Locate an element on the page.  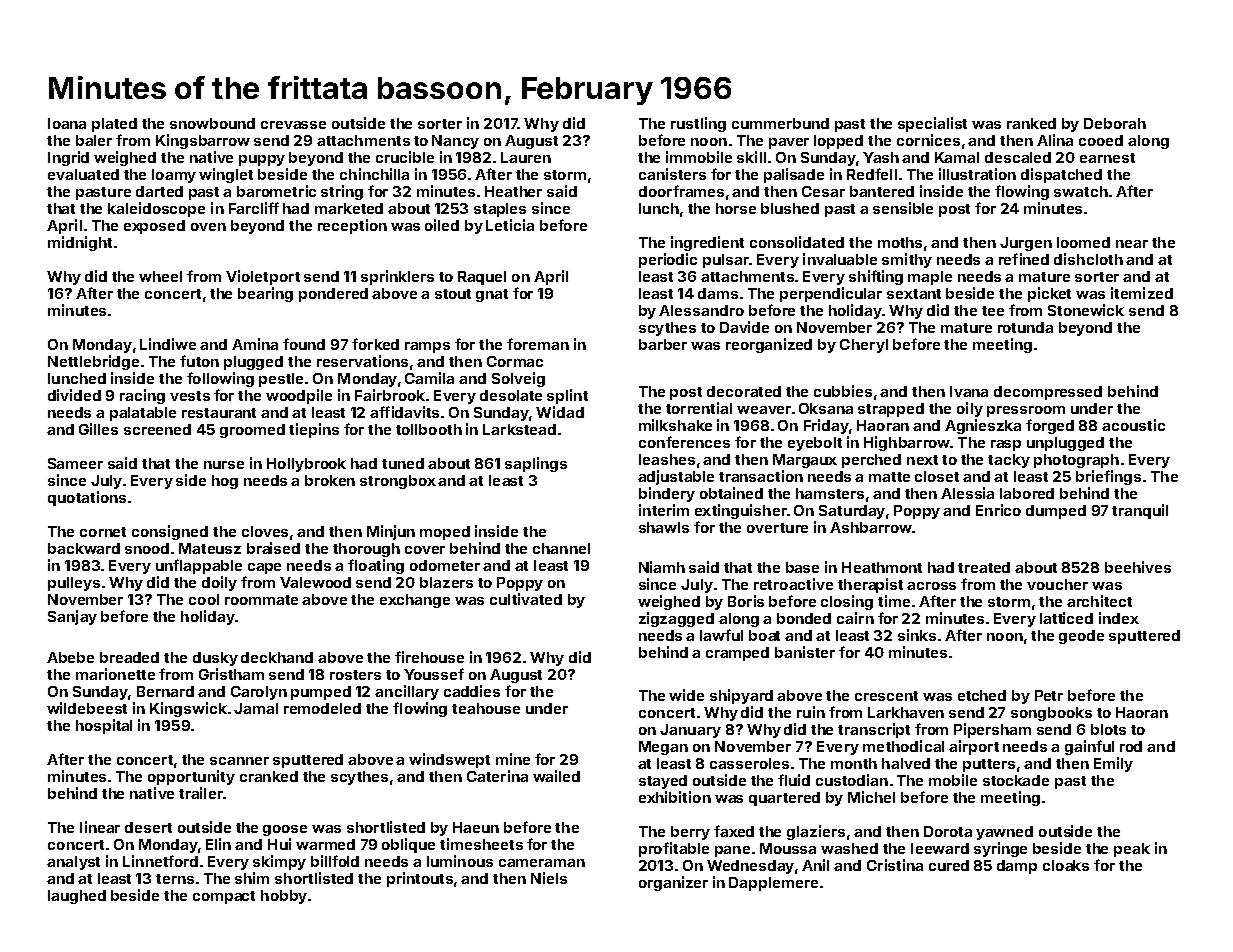
tranquil is located at coordinates (1140, 511).
